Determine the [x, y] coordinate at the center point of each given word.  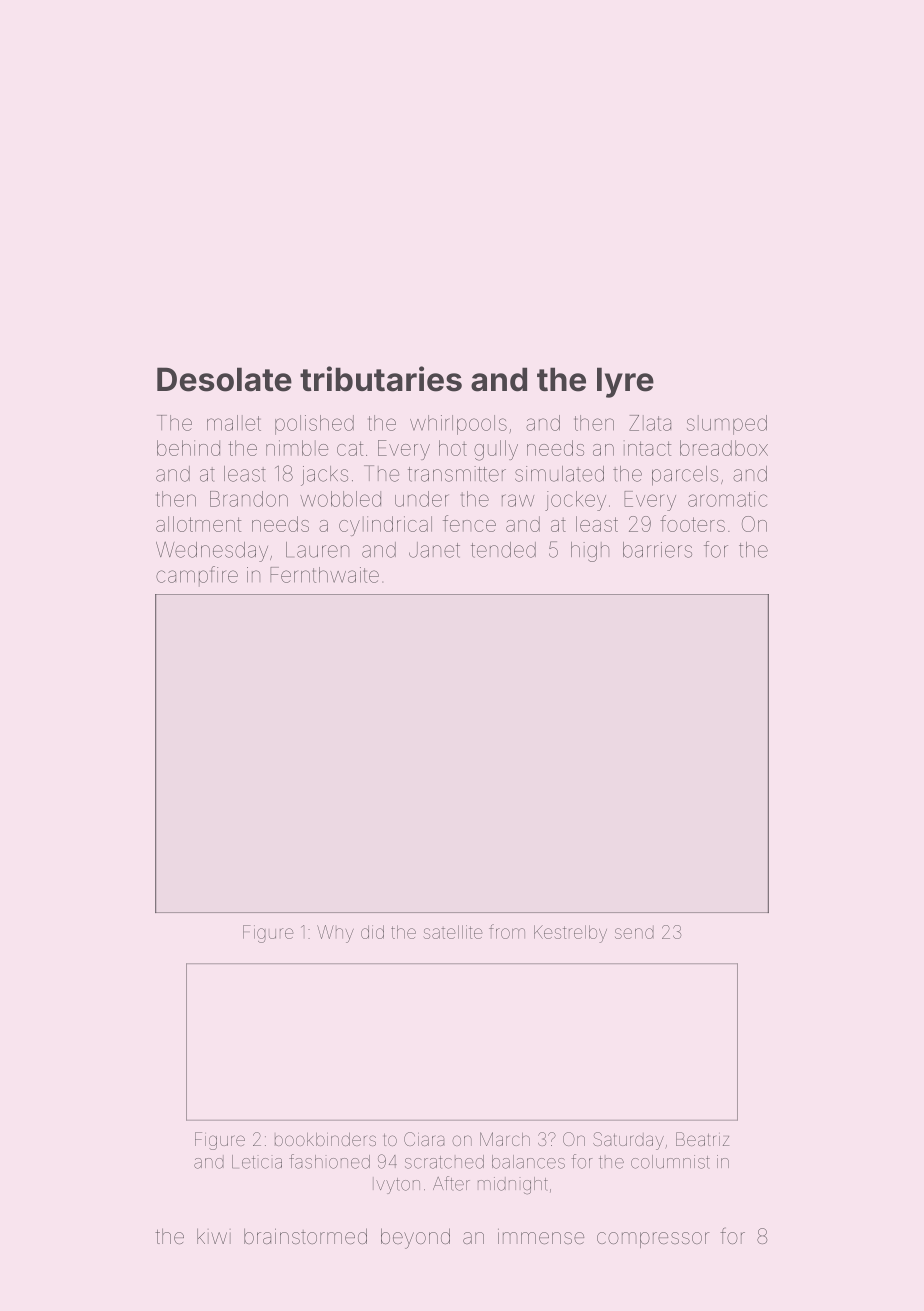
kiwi [214, 1236]
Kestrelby [570, 934]
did [372, 932]
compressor [653, 1240]
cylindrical [385, 526]
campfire [197, 576]
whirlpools [458, 425]
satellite [453, 932]
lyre [625, 382]
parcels [685, 476]
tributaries [381, 379]
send [634, 932]
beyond [415, 1238]
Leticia [257, 1162]
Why [335, 934]
